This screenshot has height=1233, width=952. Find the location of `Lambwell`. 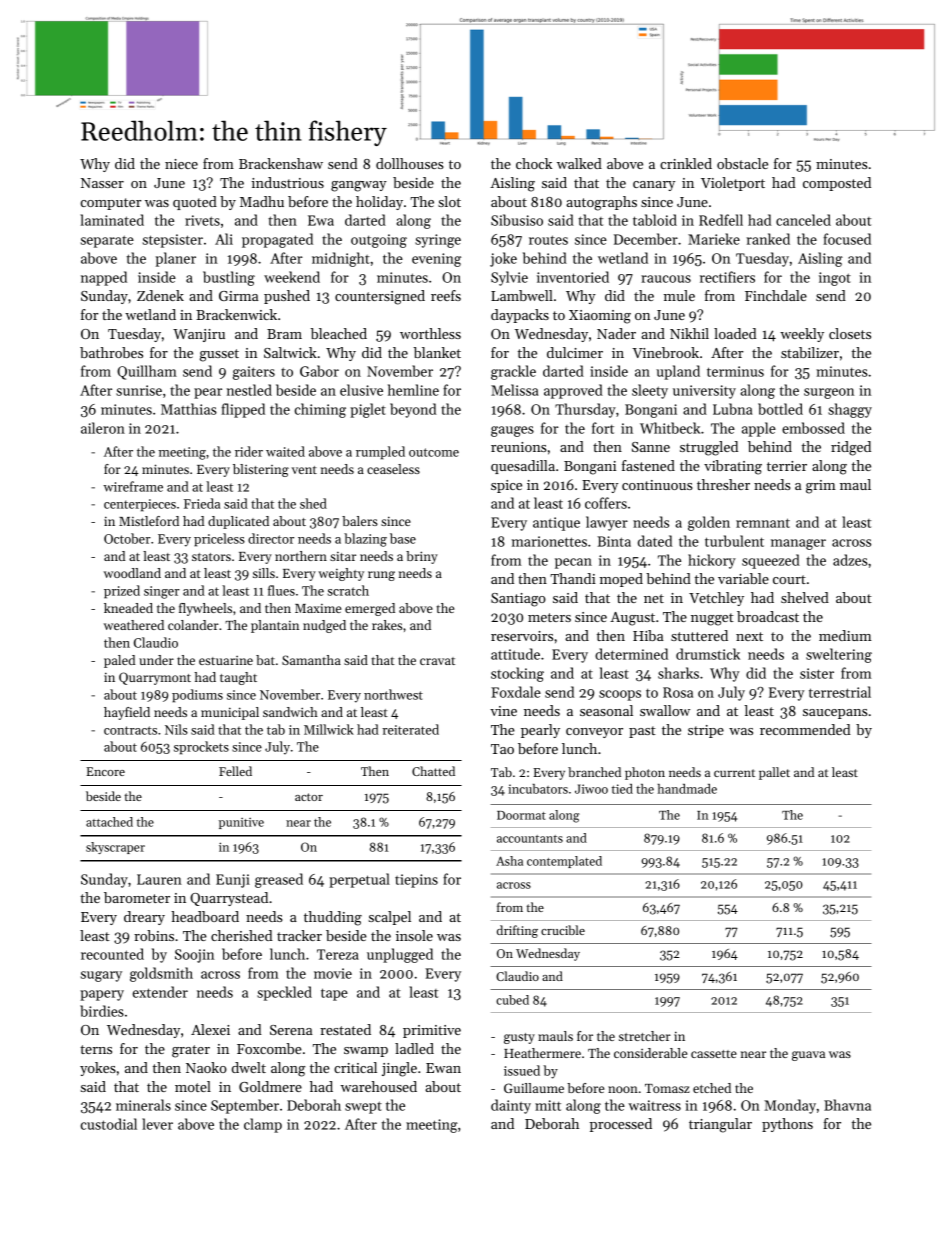

Lambwell is located at coordinates (522, 295).
